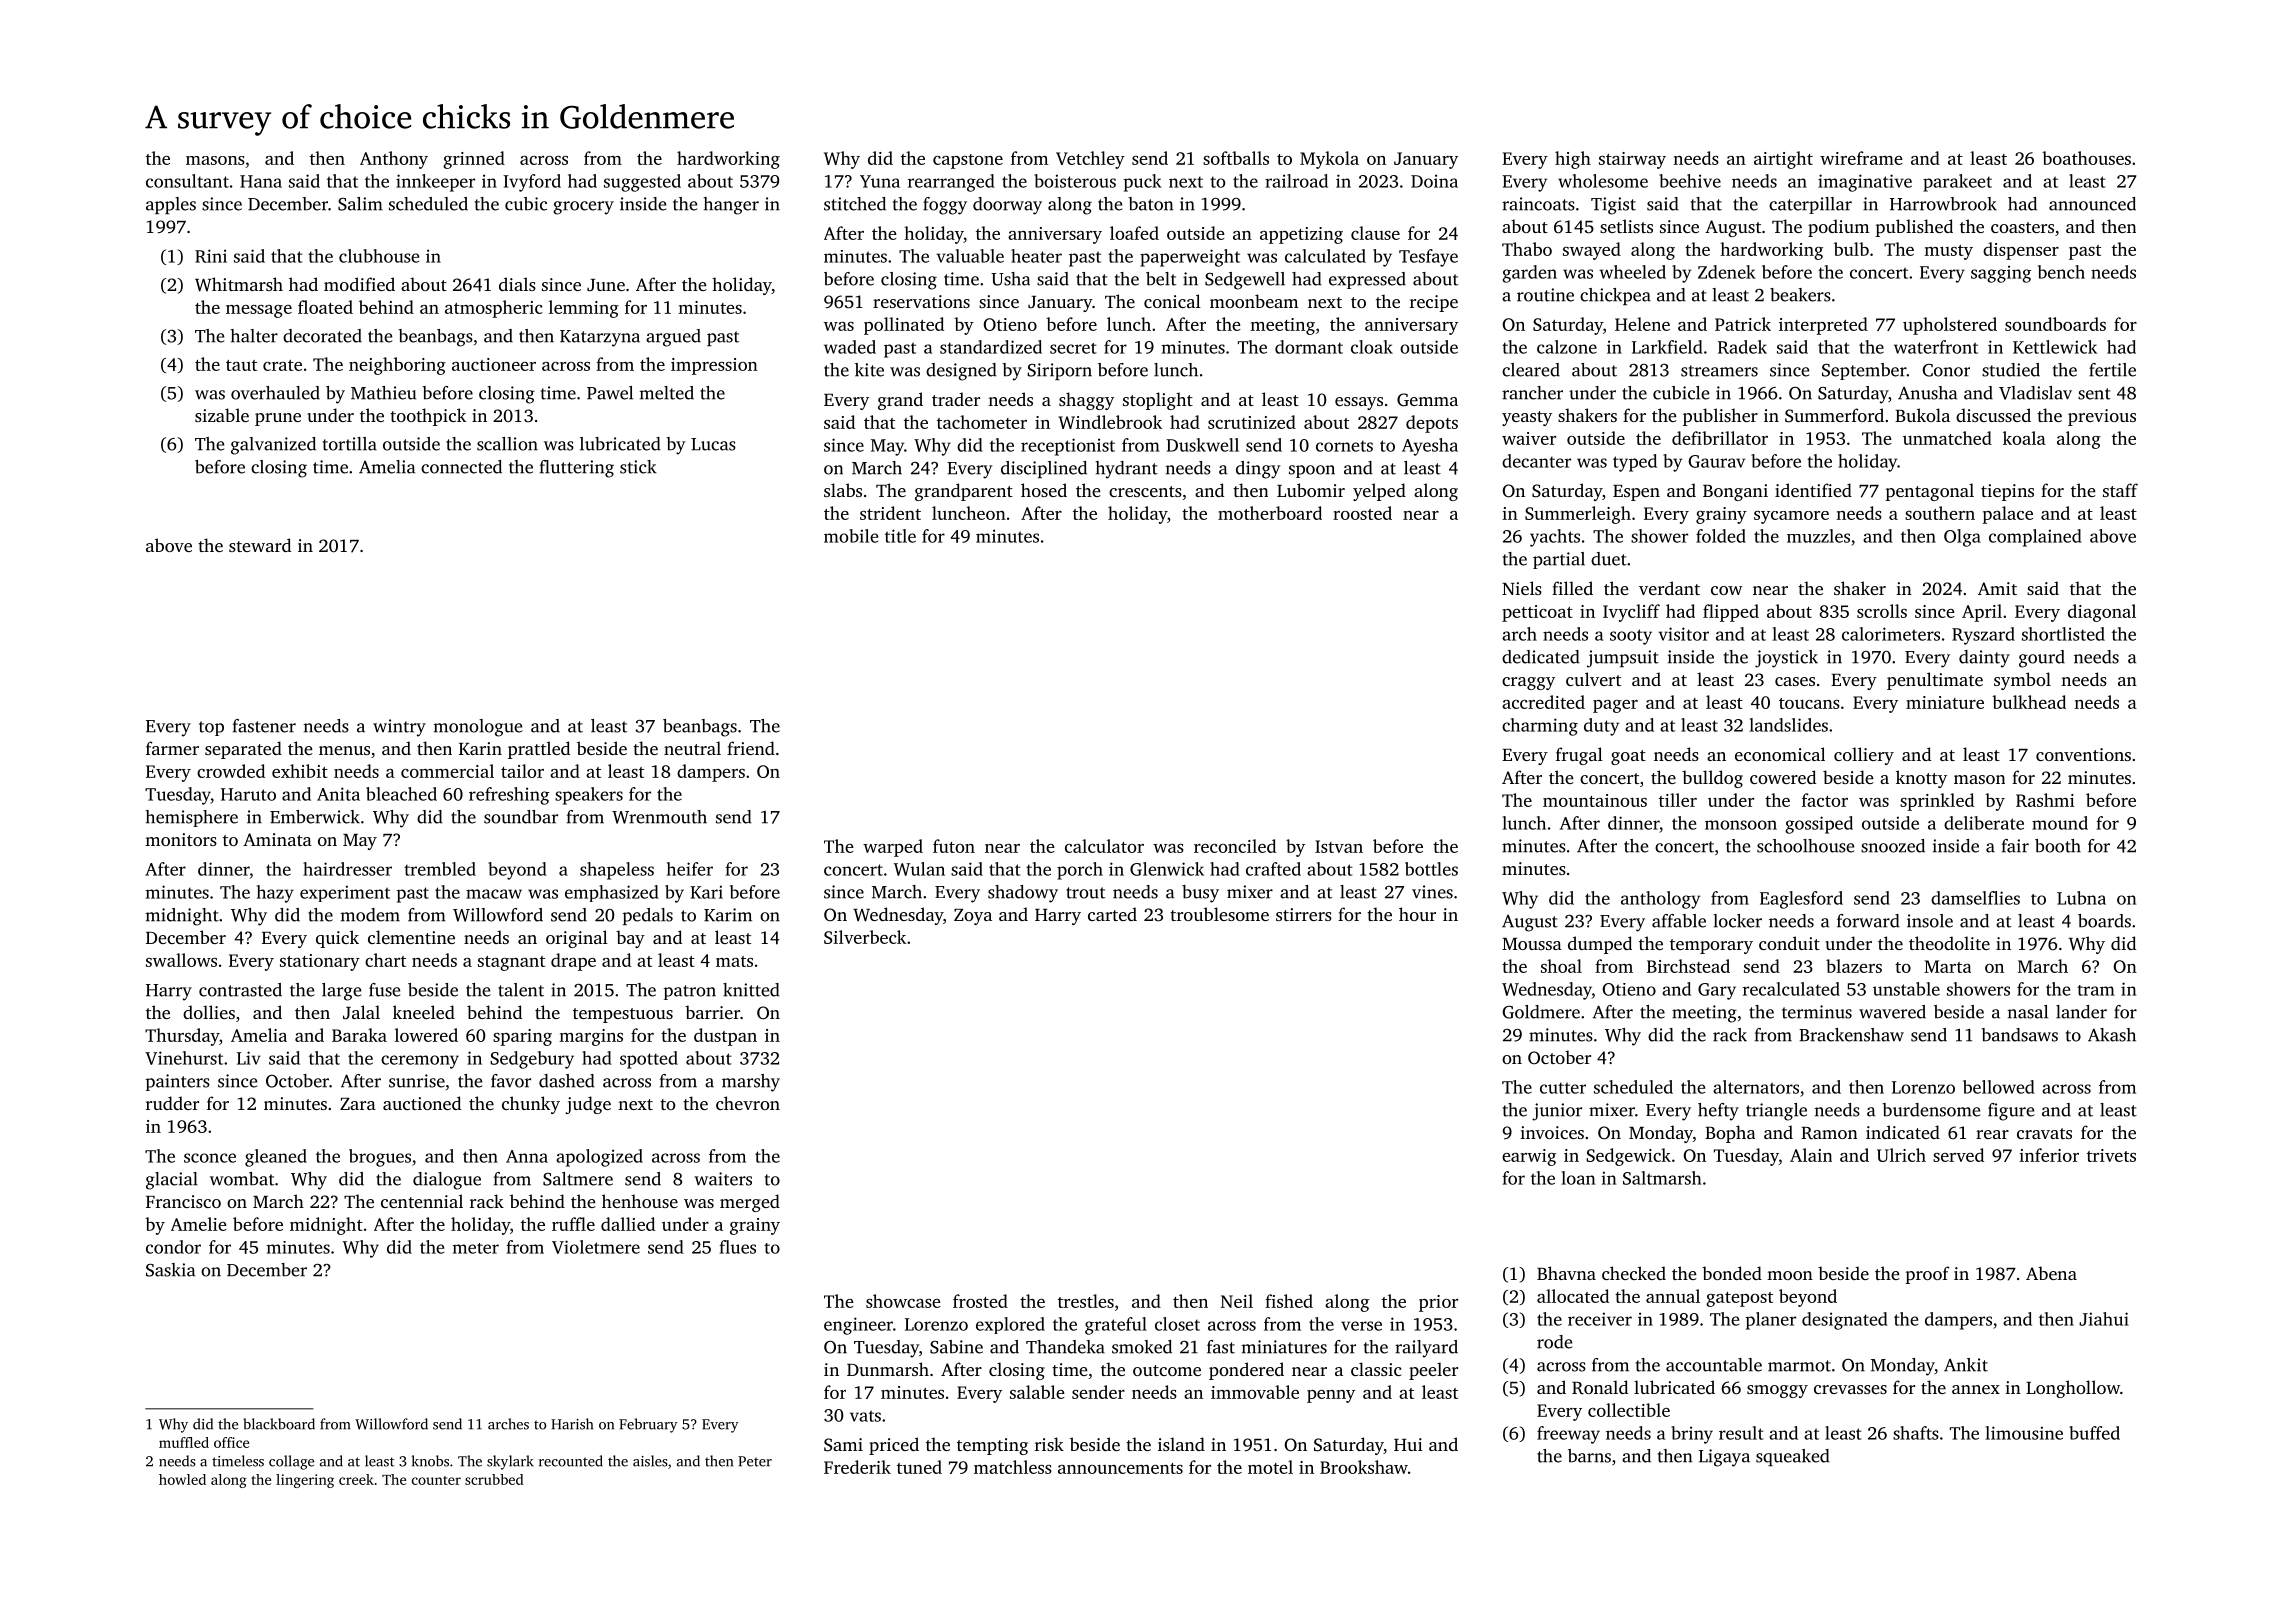  What do you see at coordinates (1922, 415) in the screenshot?
I see `Bukola` at bounding box center [1922, 415].
